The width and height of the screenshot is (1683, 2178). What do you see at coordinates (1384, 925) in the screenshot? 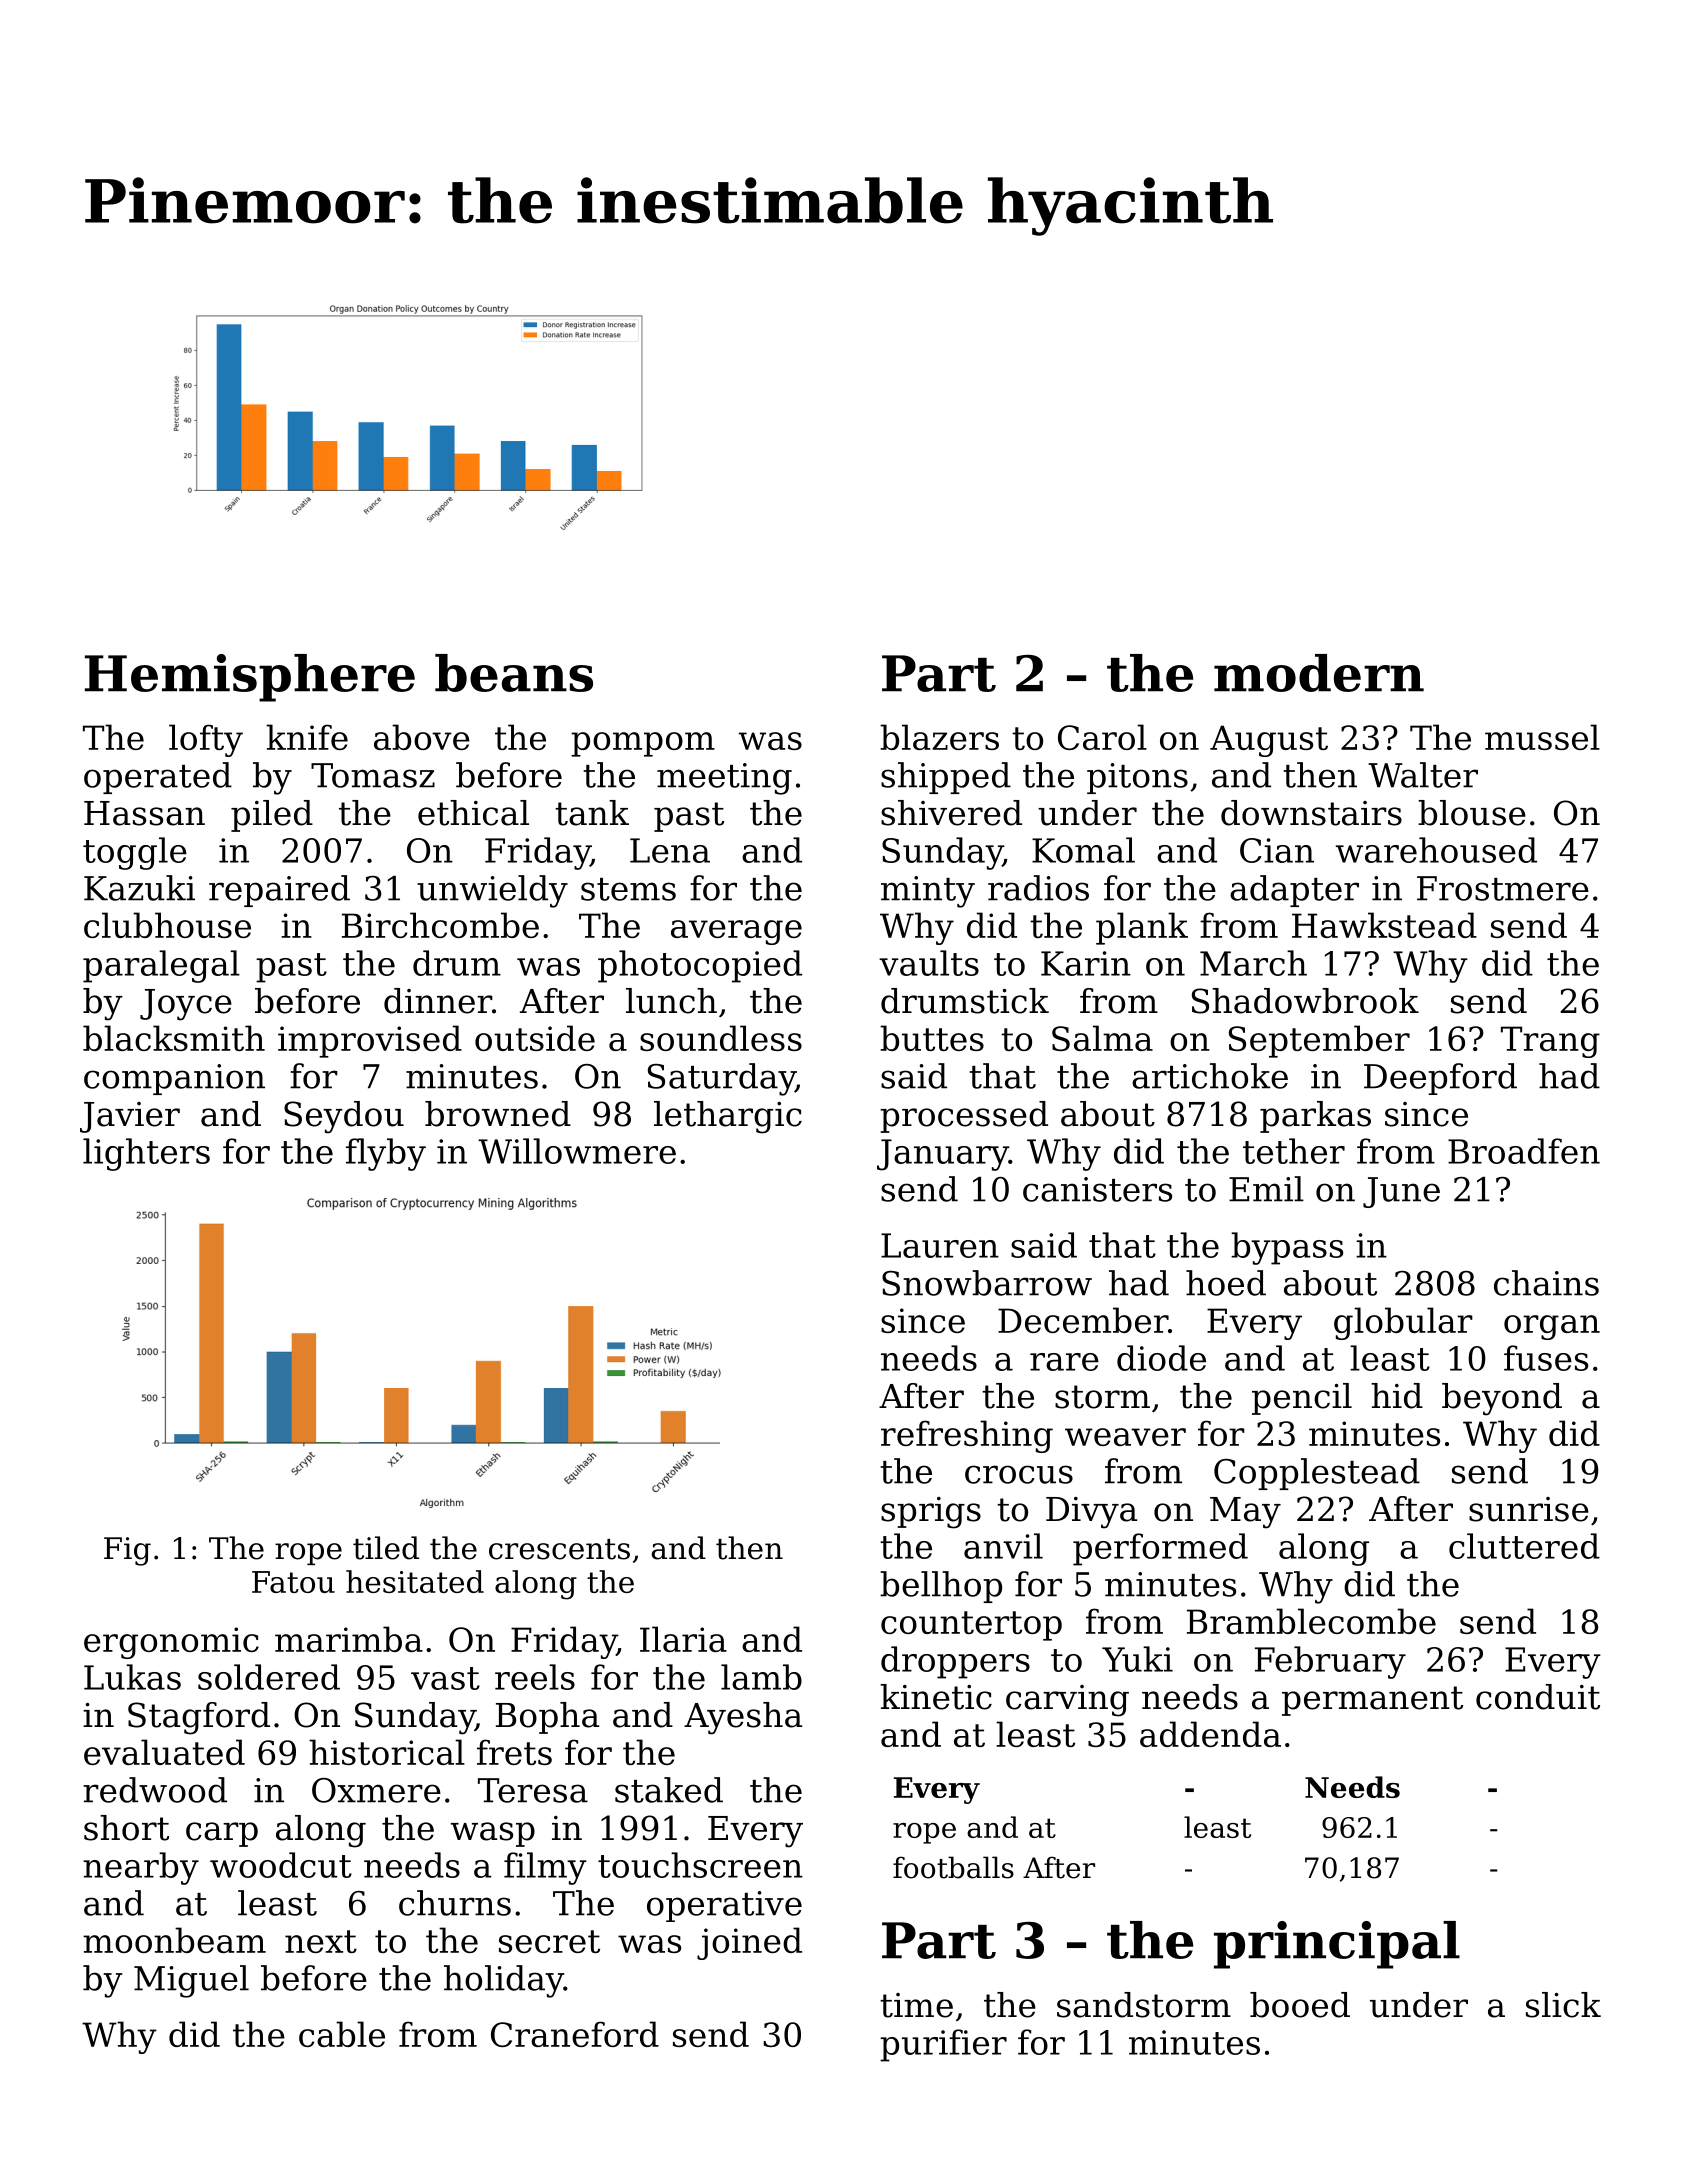
I see `Hawkstead` at bounding box center [1384, 925].
